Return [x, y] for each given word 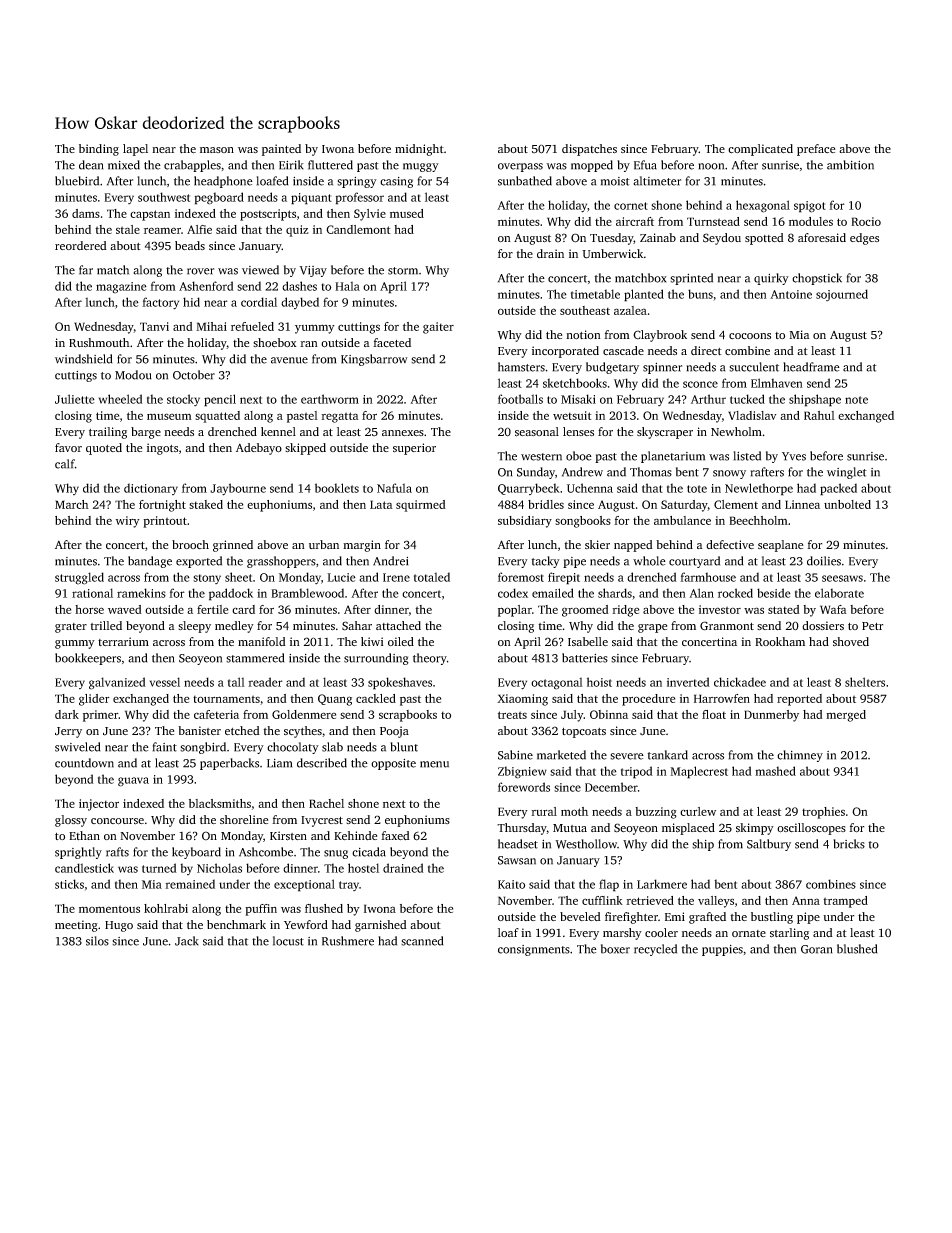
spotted [764, 239]
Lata [381, 504]
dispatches [589, 150]
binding [99, 150]
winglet [847, 473]
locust [288, 941]
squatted [217, 417]
